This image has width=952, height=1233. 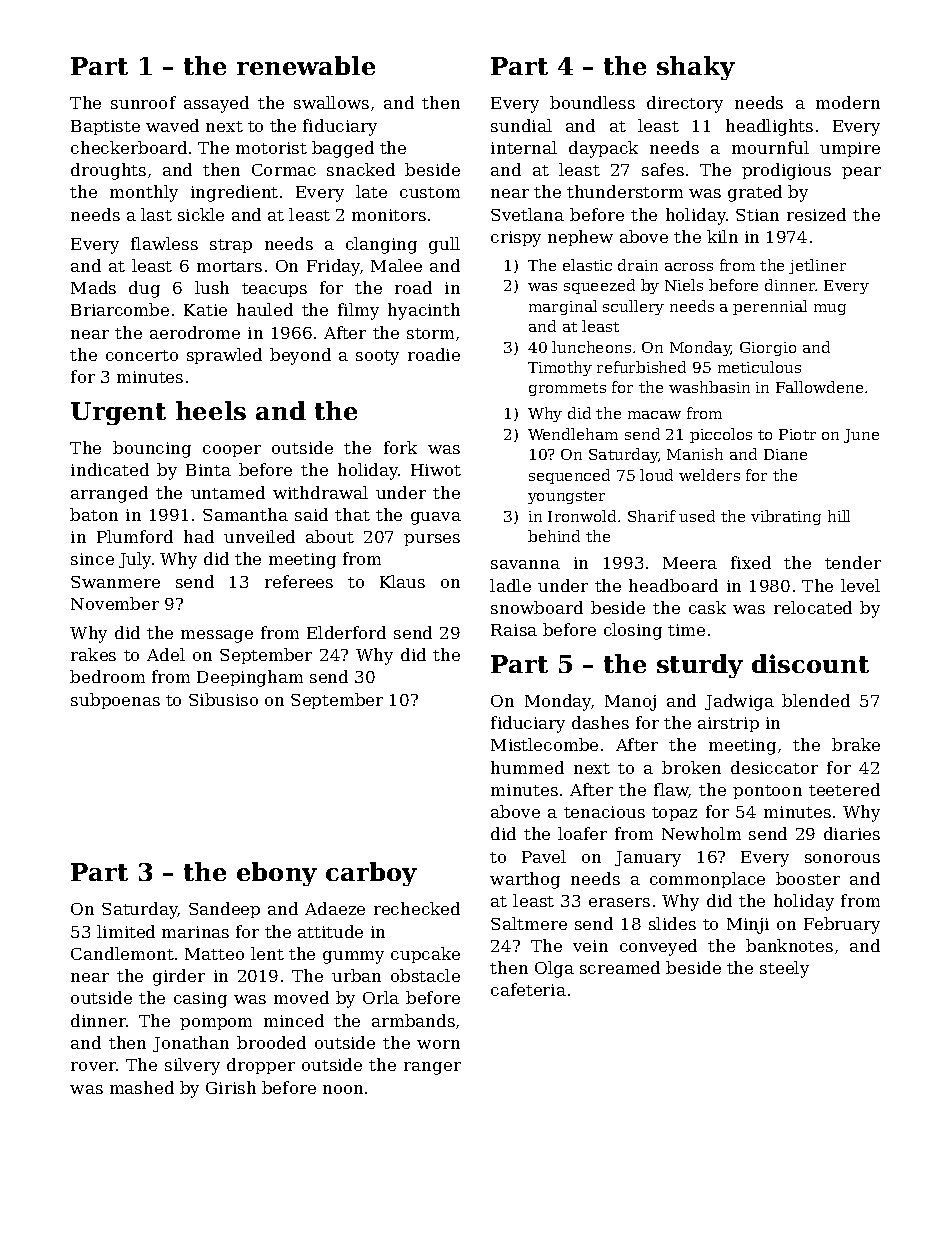 What do you see at coordinates (231, 1087) in the image?
I see `Girish` at bounding box center [231, 1087].
